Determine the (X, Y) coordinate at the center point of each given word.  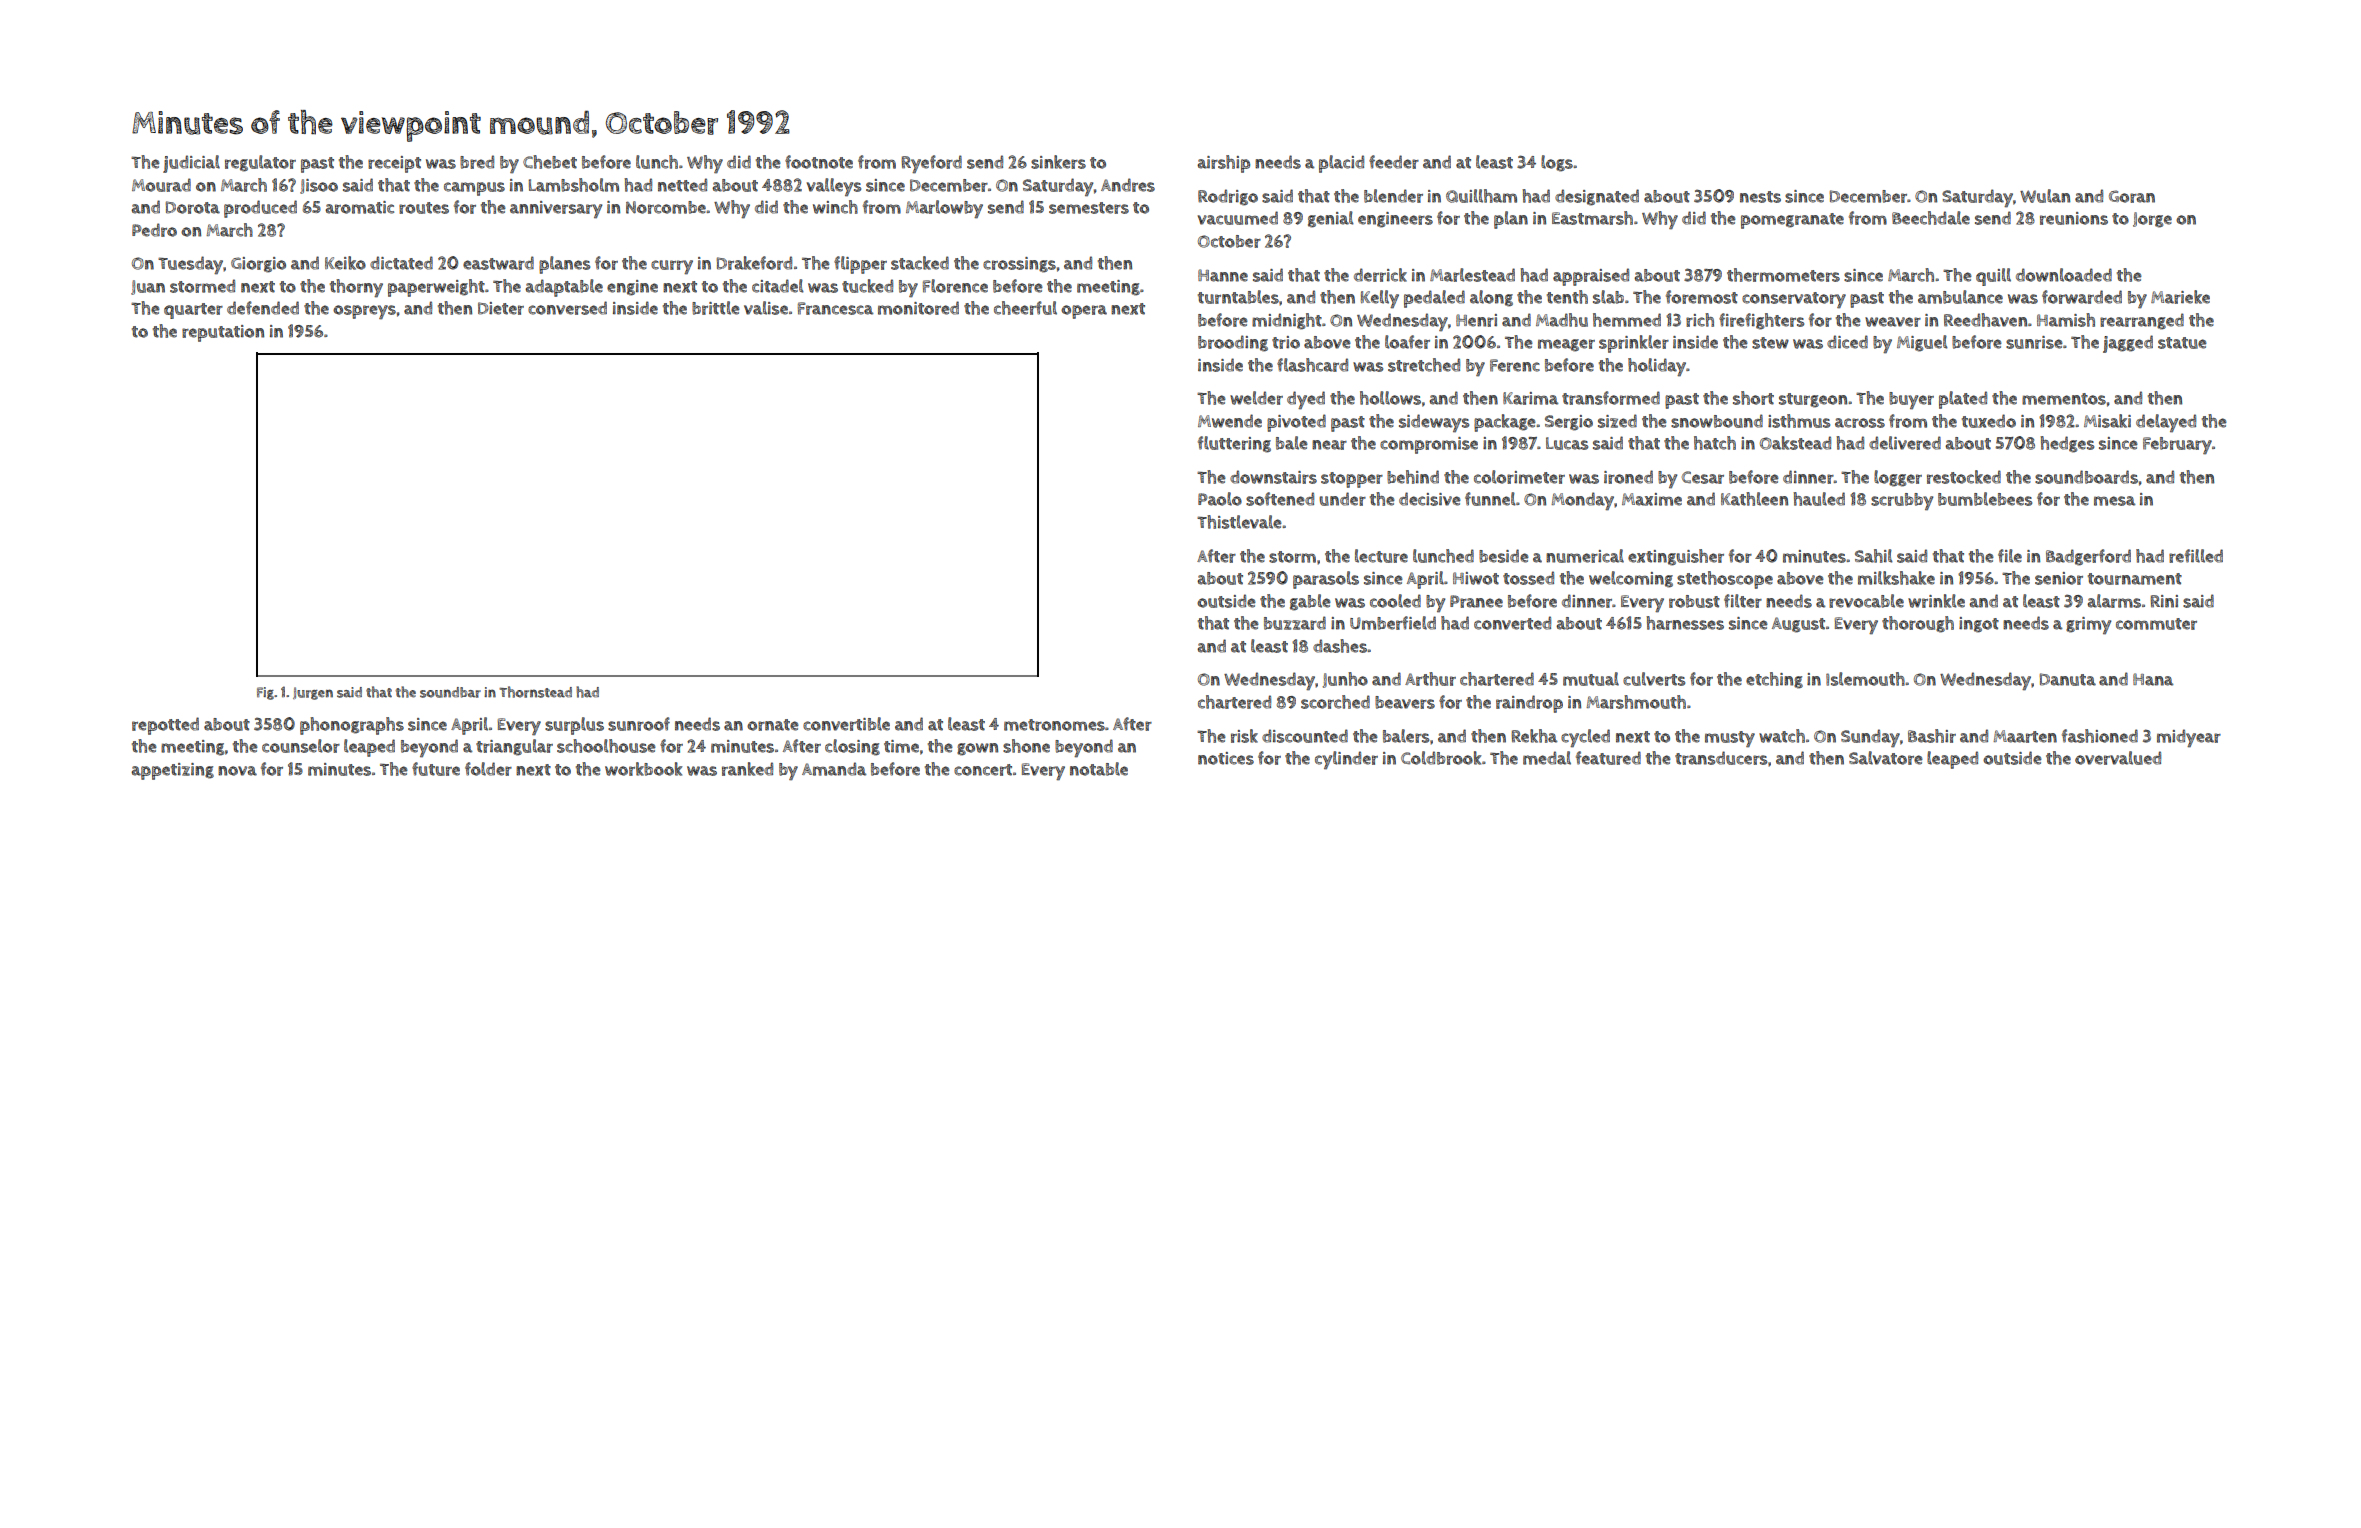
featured (1608, 758)
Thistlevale (1239, 522)
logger (1898, 478)
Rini (2164, 601)
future (436, 769)
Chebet (550, 162)
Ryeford (931, 164)
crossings (1019, 265)
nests (1760, 197)
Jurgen (313, 693)
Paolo (1220, 499)
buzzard (1295, 623)
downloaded (2064, 275)
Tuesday (190, 265)
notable (1099, 769)
